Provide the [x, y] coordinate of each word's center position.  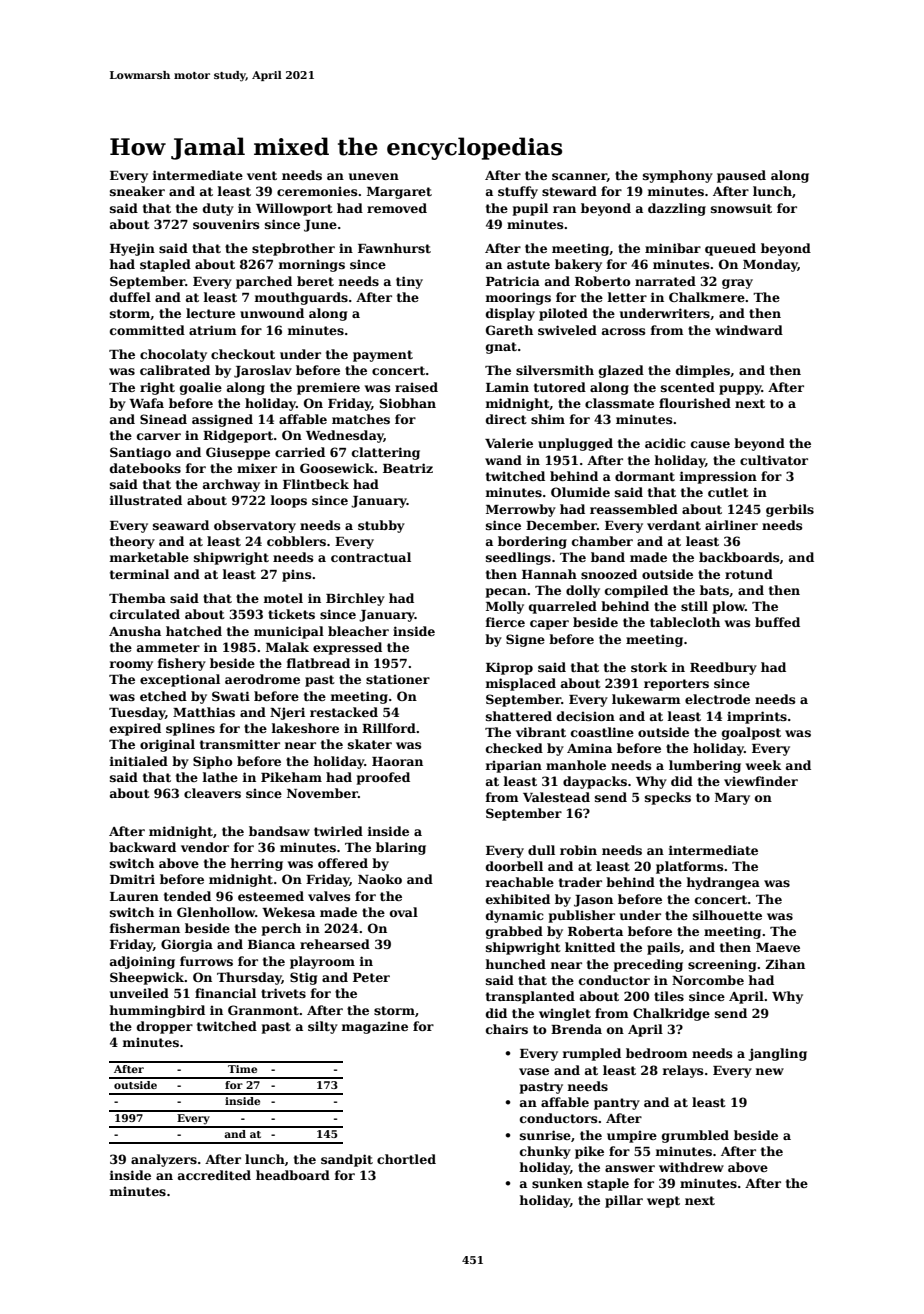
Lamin [507, 387]
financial [225, 993]
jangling [777, 1054]
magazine [374, 1028]
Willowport [294, 209]
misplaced [520, 684]
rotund [749, 574]
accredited [214, 1175]
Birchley [355, 599]
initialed [138, 761]
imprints [757, 717]
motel [283, 598]
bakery [578, 265]
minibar [673, 248]
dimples [703, 371]
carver [159, 436]
